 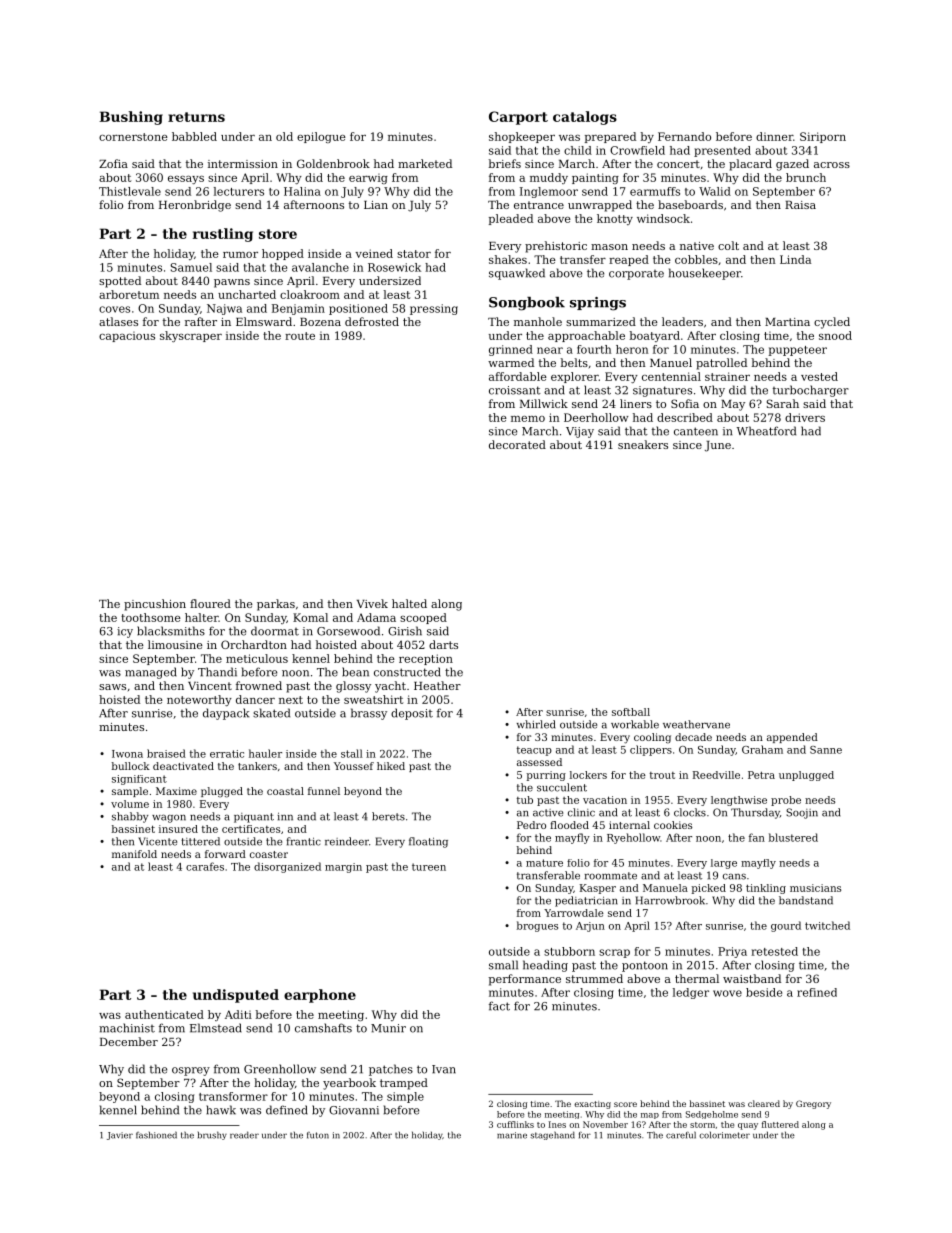 What do you see at coordinates (823, 137) in the screenshot?
I see `Siriporn` at bounding box center [823, 137].
